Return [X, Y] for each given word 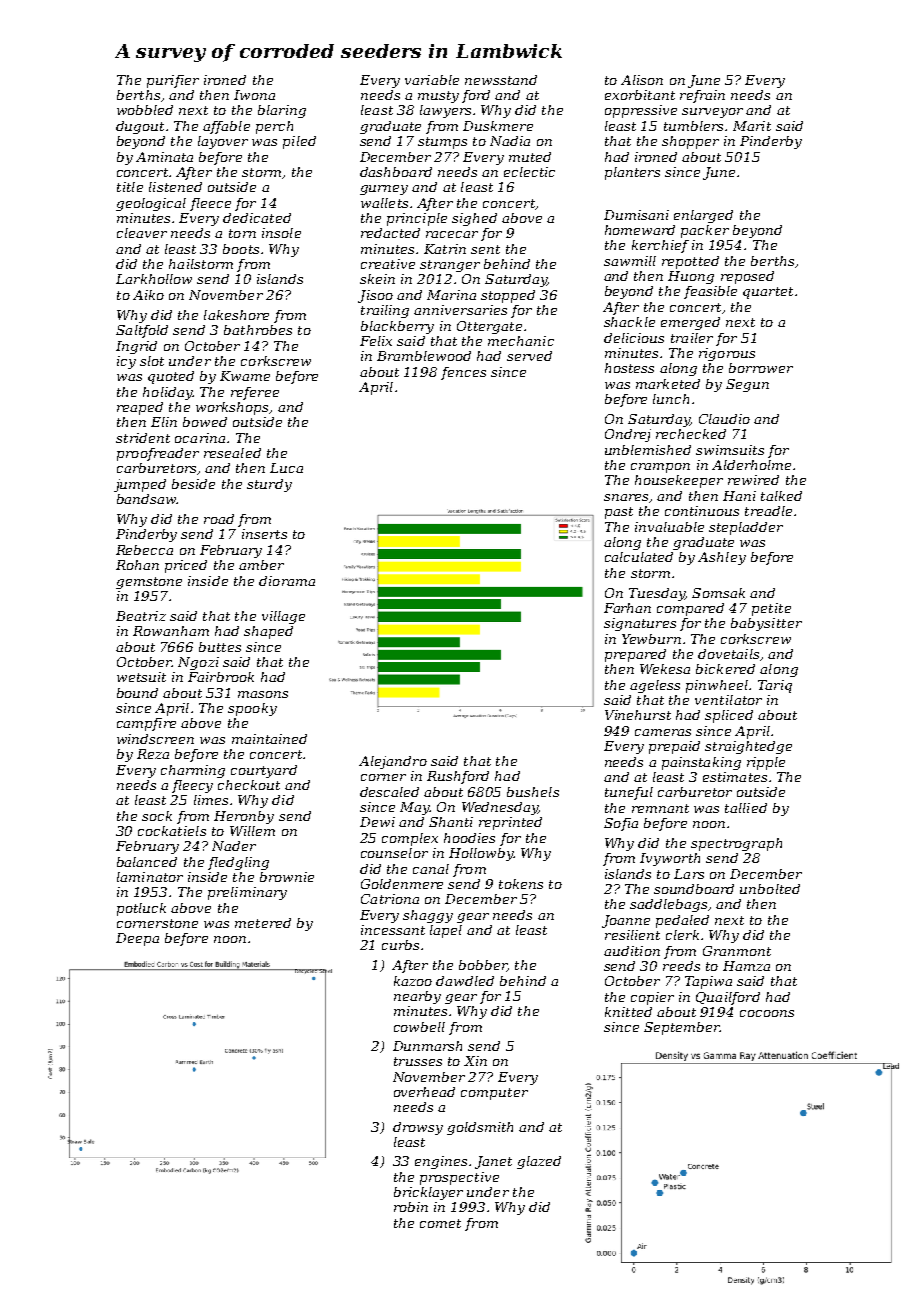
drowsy [418, 1128]
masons [263, 694]
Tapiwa [708, 982]
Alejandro [393, 762]
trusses [418, 1061]
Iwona [254, 95]
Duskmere [498, 126]
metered [263, 923]
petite [771, 609]
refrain [702, 96]
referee [255, 393]
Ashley [722, 558]
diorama [287, 581]
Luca [286, 468]
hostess [629, 368]
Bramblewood [424, 356]
